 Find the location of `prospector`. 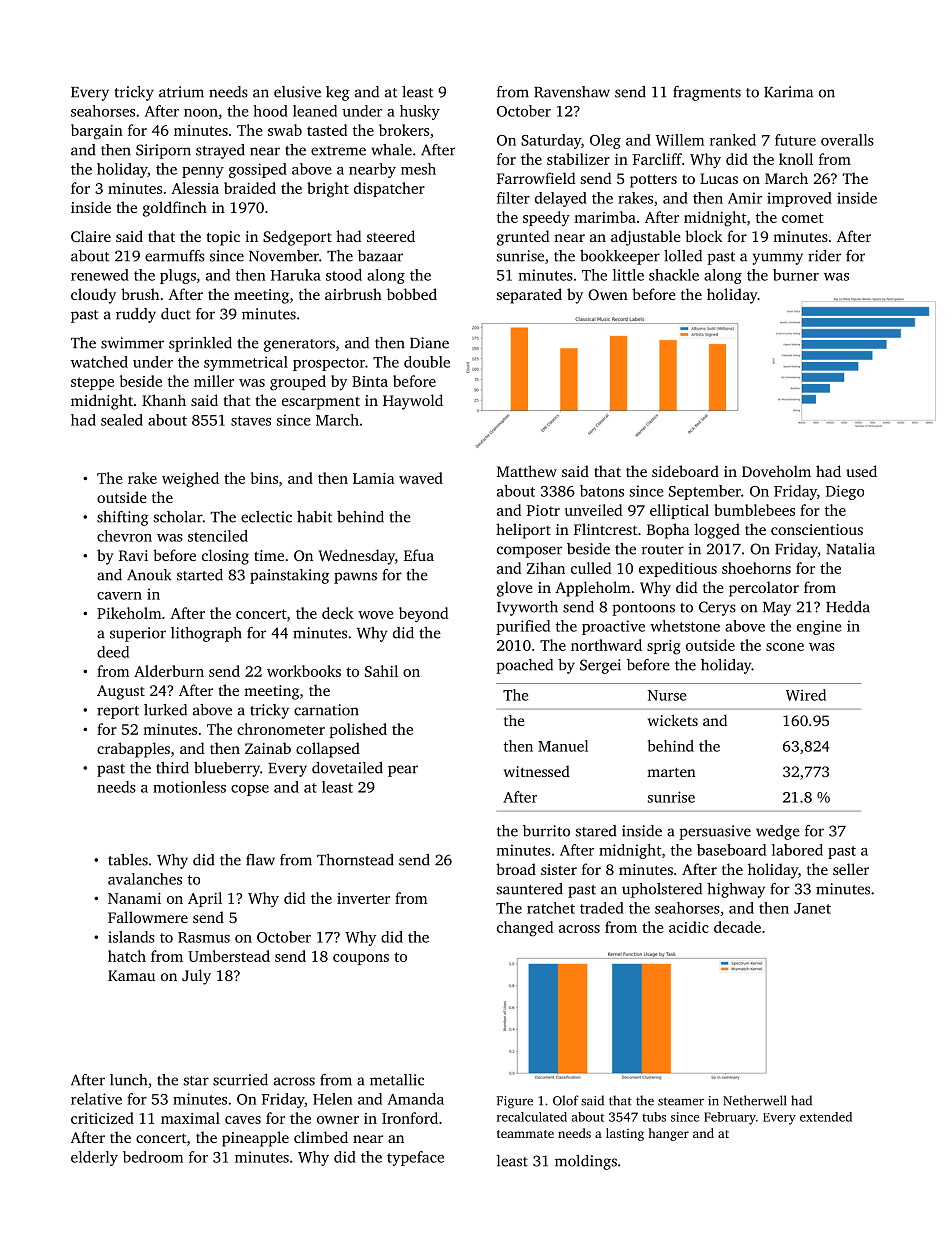

prospector is located at coordinates (329, 364).
